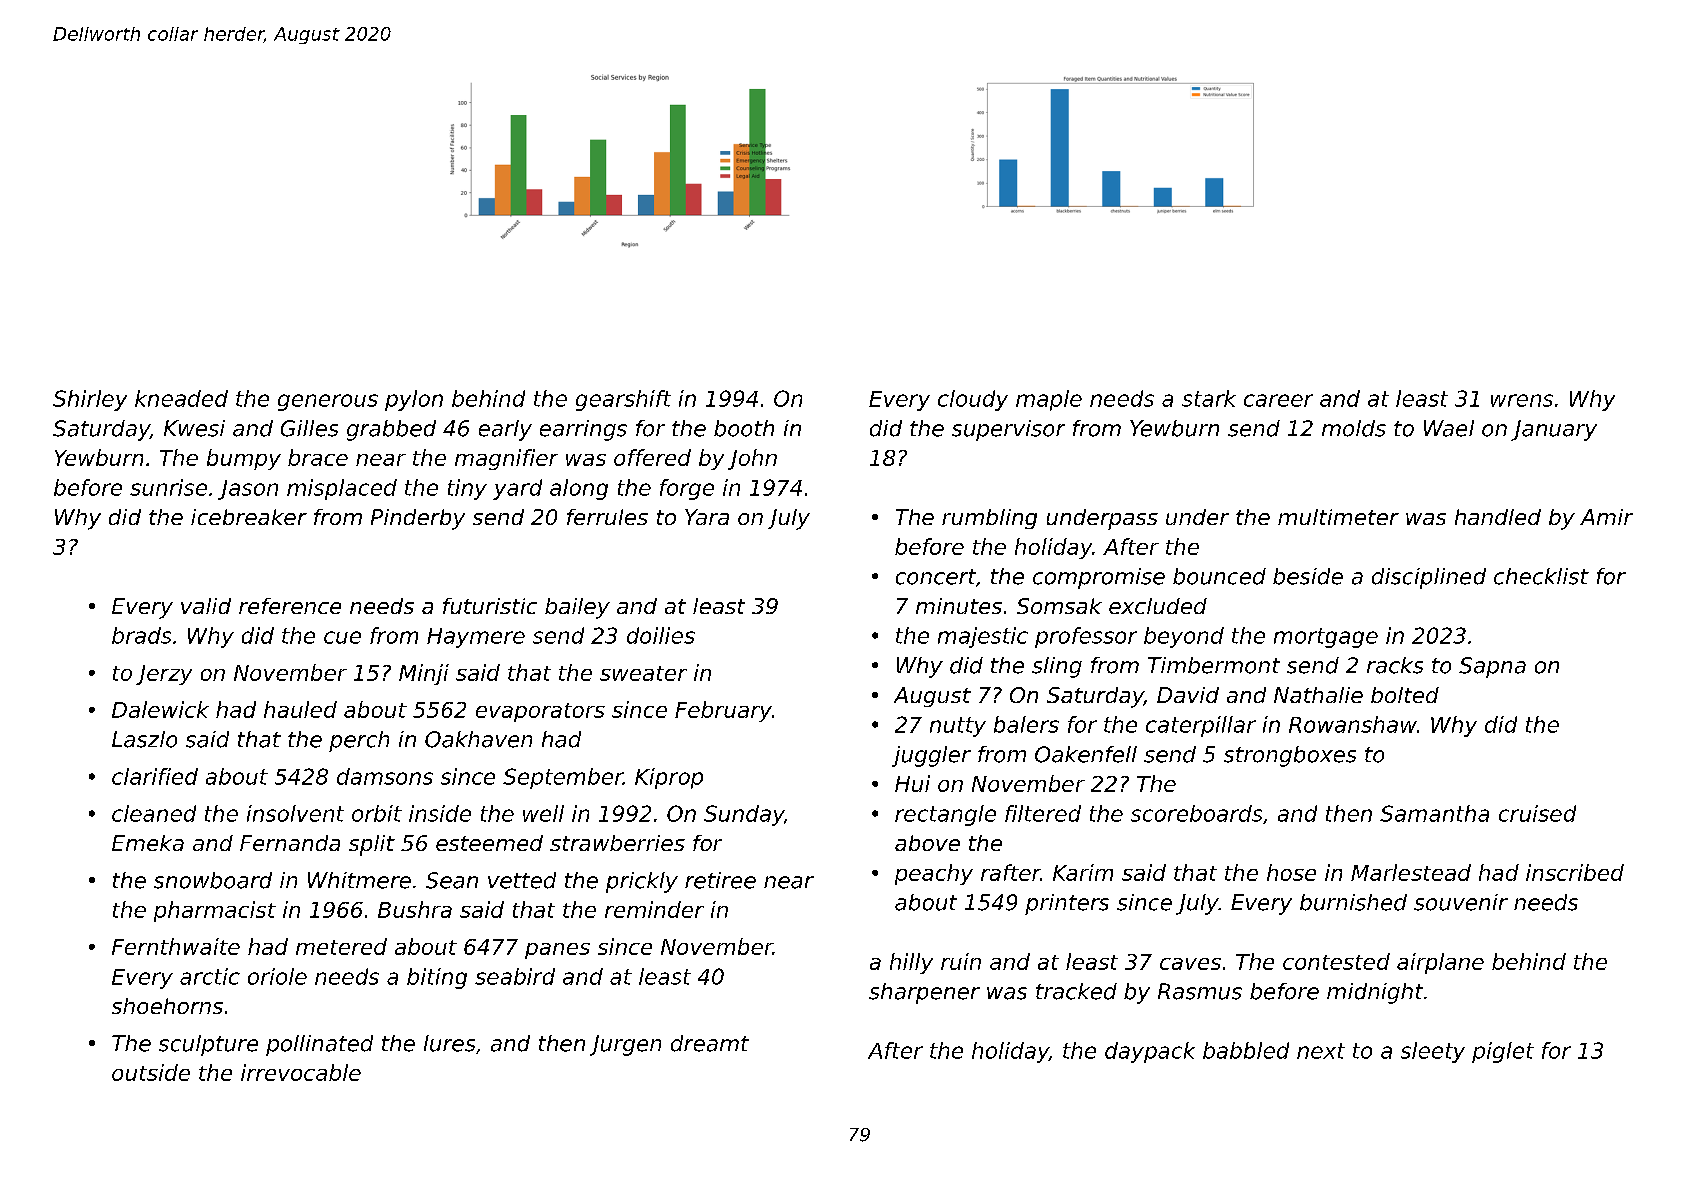 Image resolution: width=1695 pixels, height=1198 pixels. Describe the element at coordinates (1498, 517) in the image. I see `handled` at that location.
